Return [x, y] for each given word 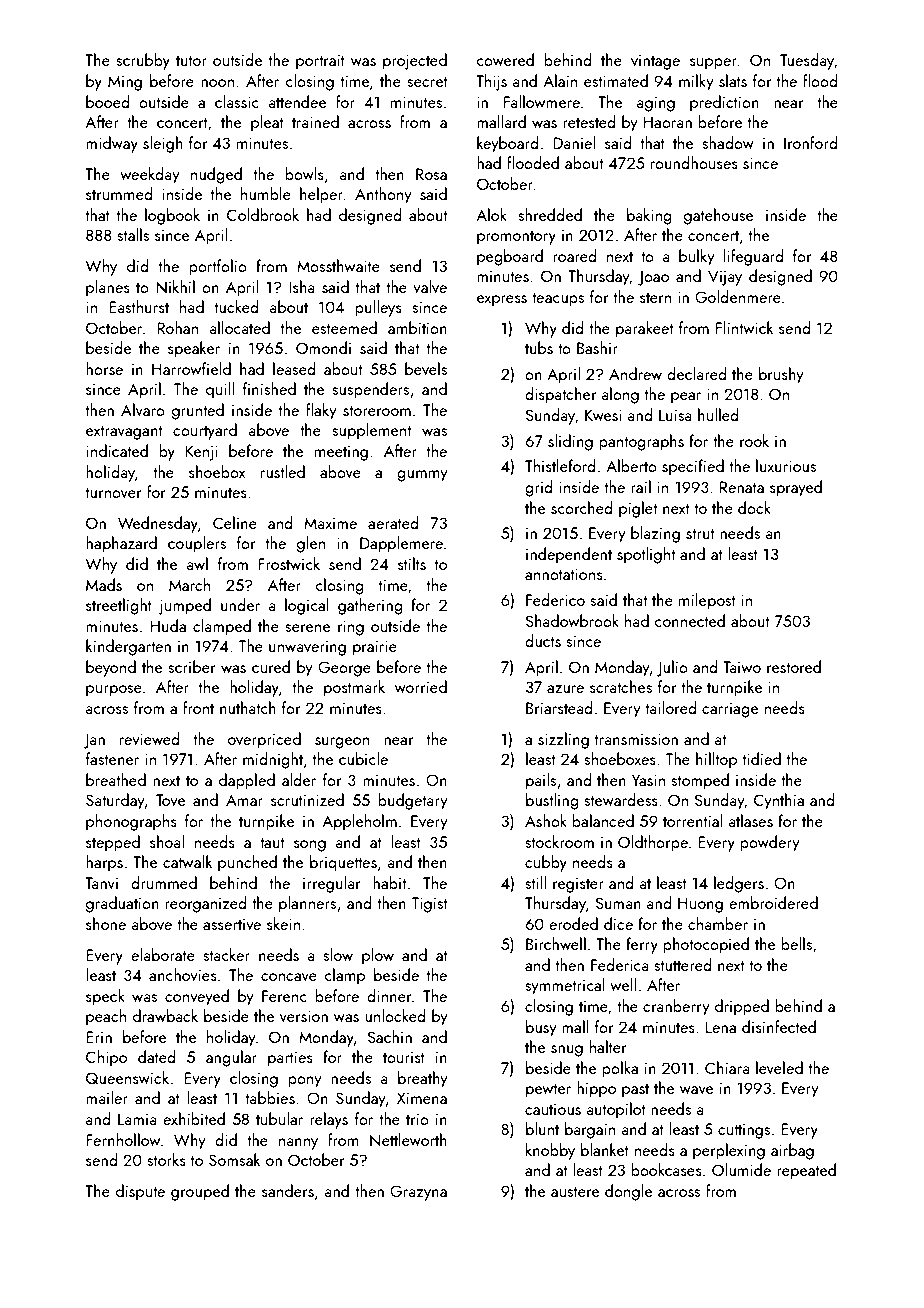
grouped [200, 1192]
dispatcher [560, 395]
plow [378, 956]
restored [794, 666]
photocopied [706, 945]
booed [108, 101]
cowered [505, 59]
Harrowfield [191, 368]
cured [271, 666]
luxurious [786, 465]
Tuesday [807, 61]
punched [247, 863]
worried [421, 686]
